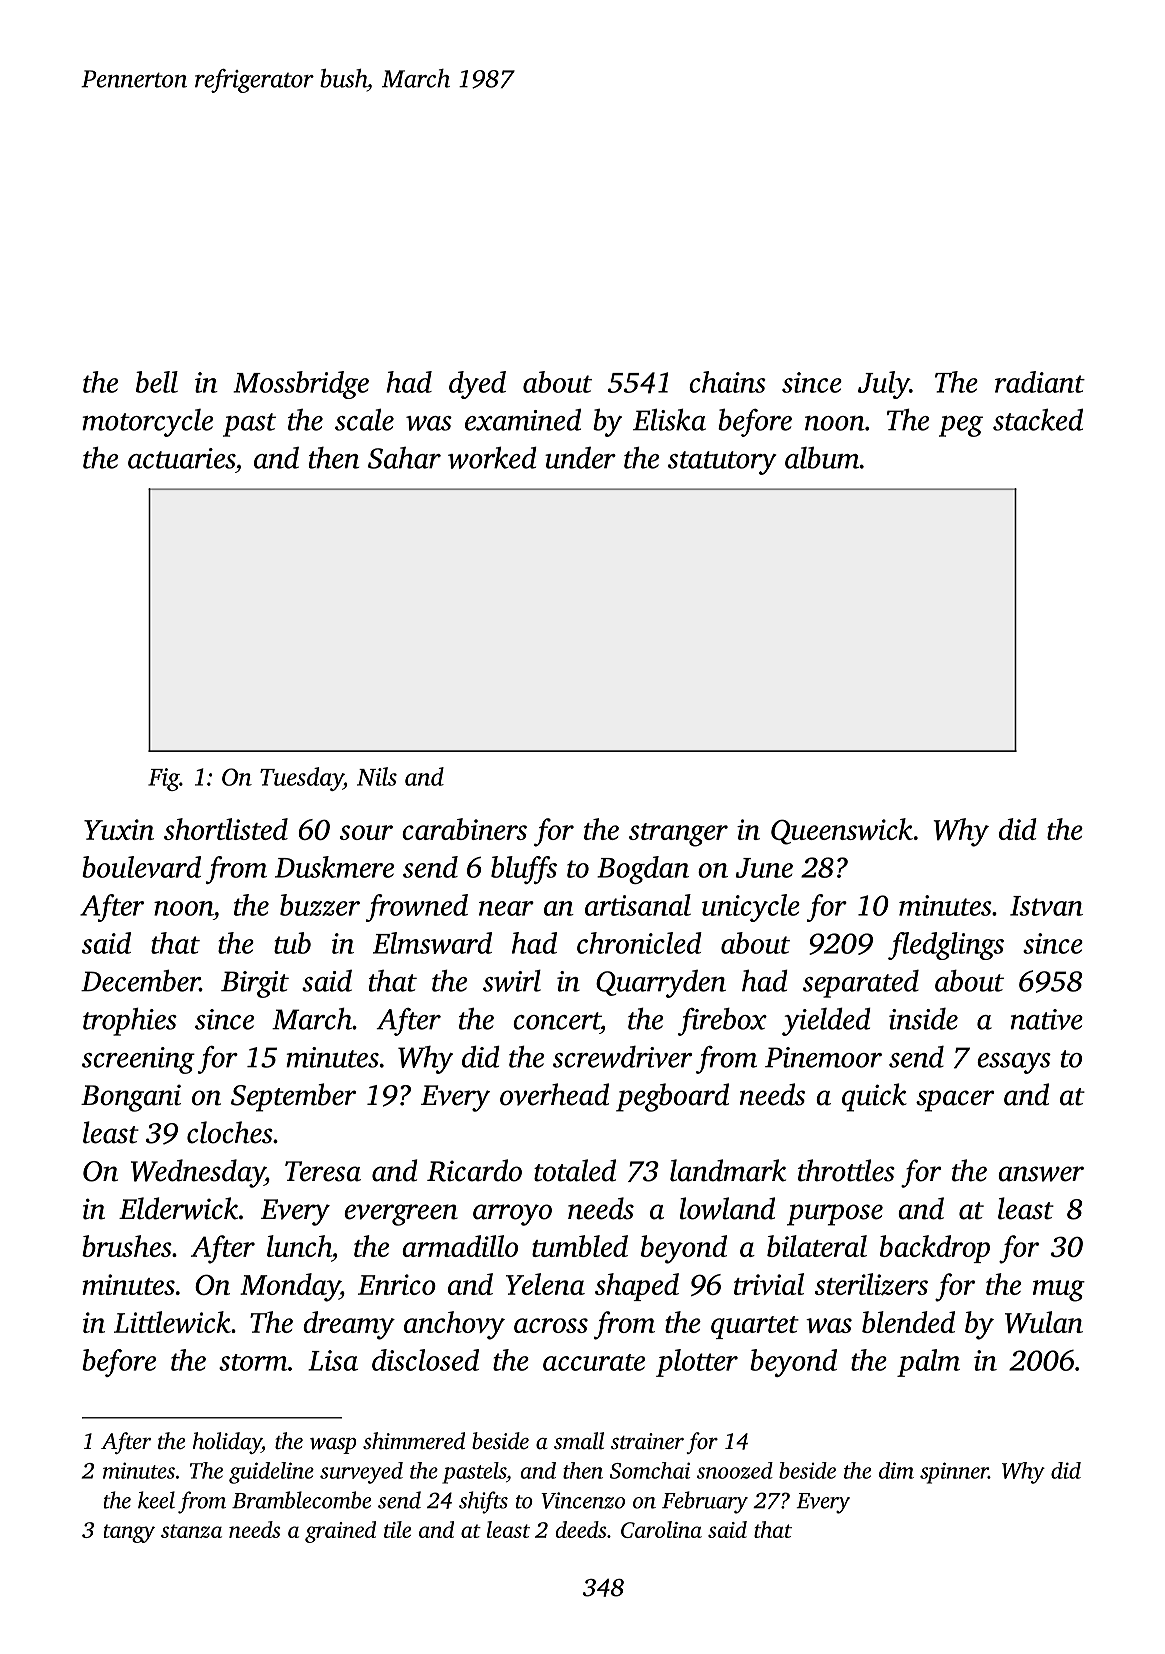 The image size is (1165, 1654). Describe the element at coordinates (454, 1325) in the document. I see `anchovy` at that location.
